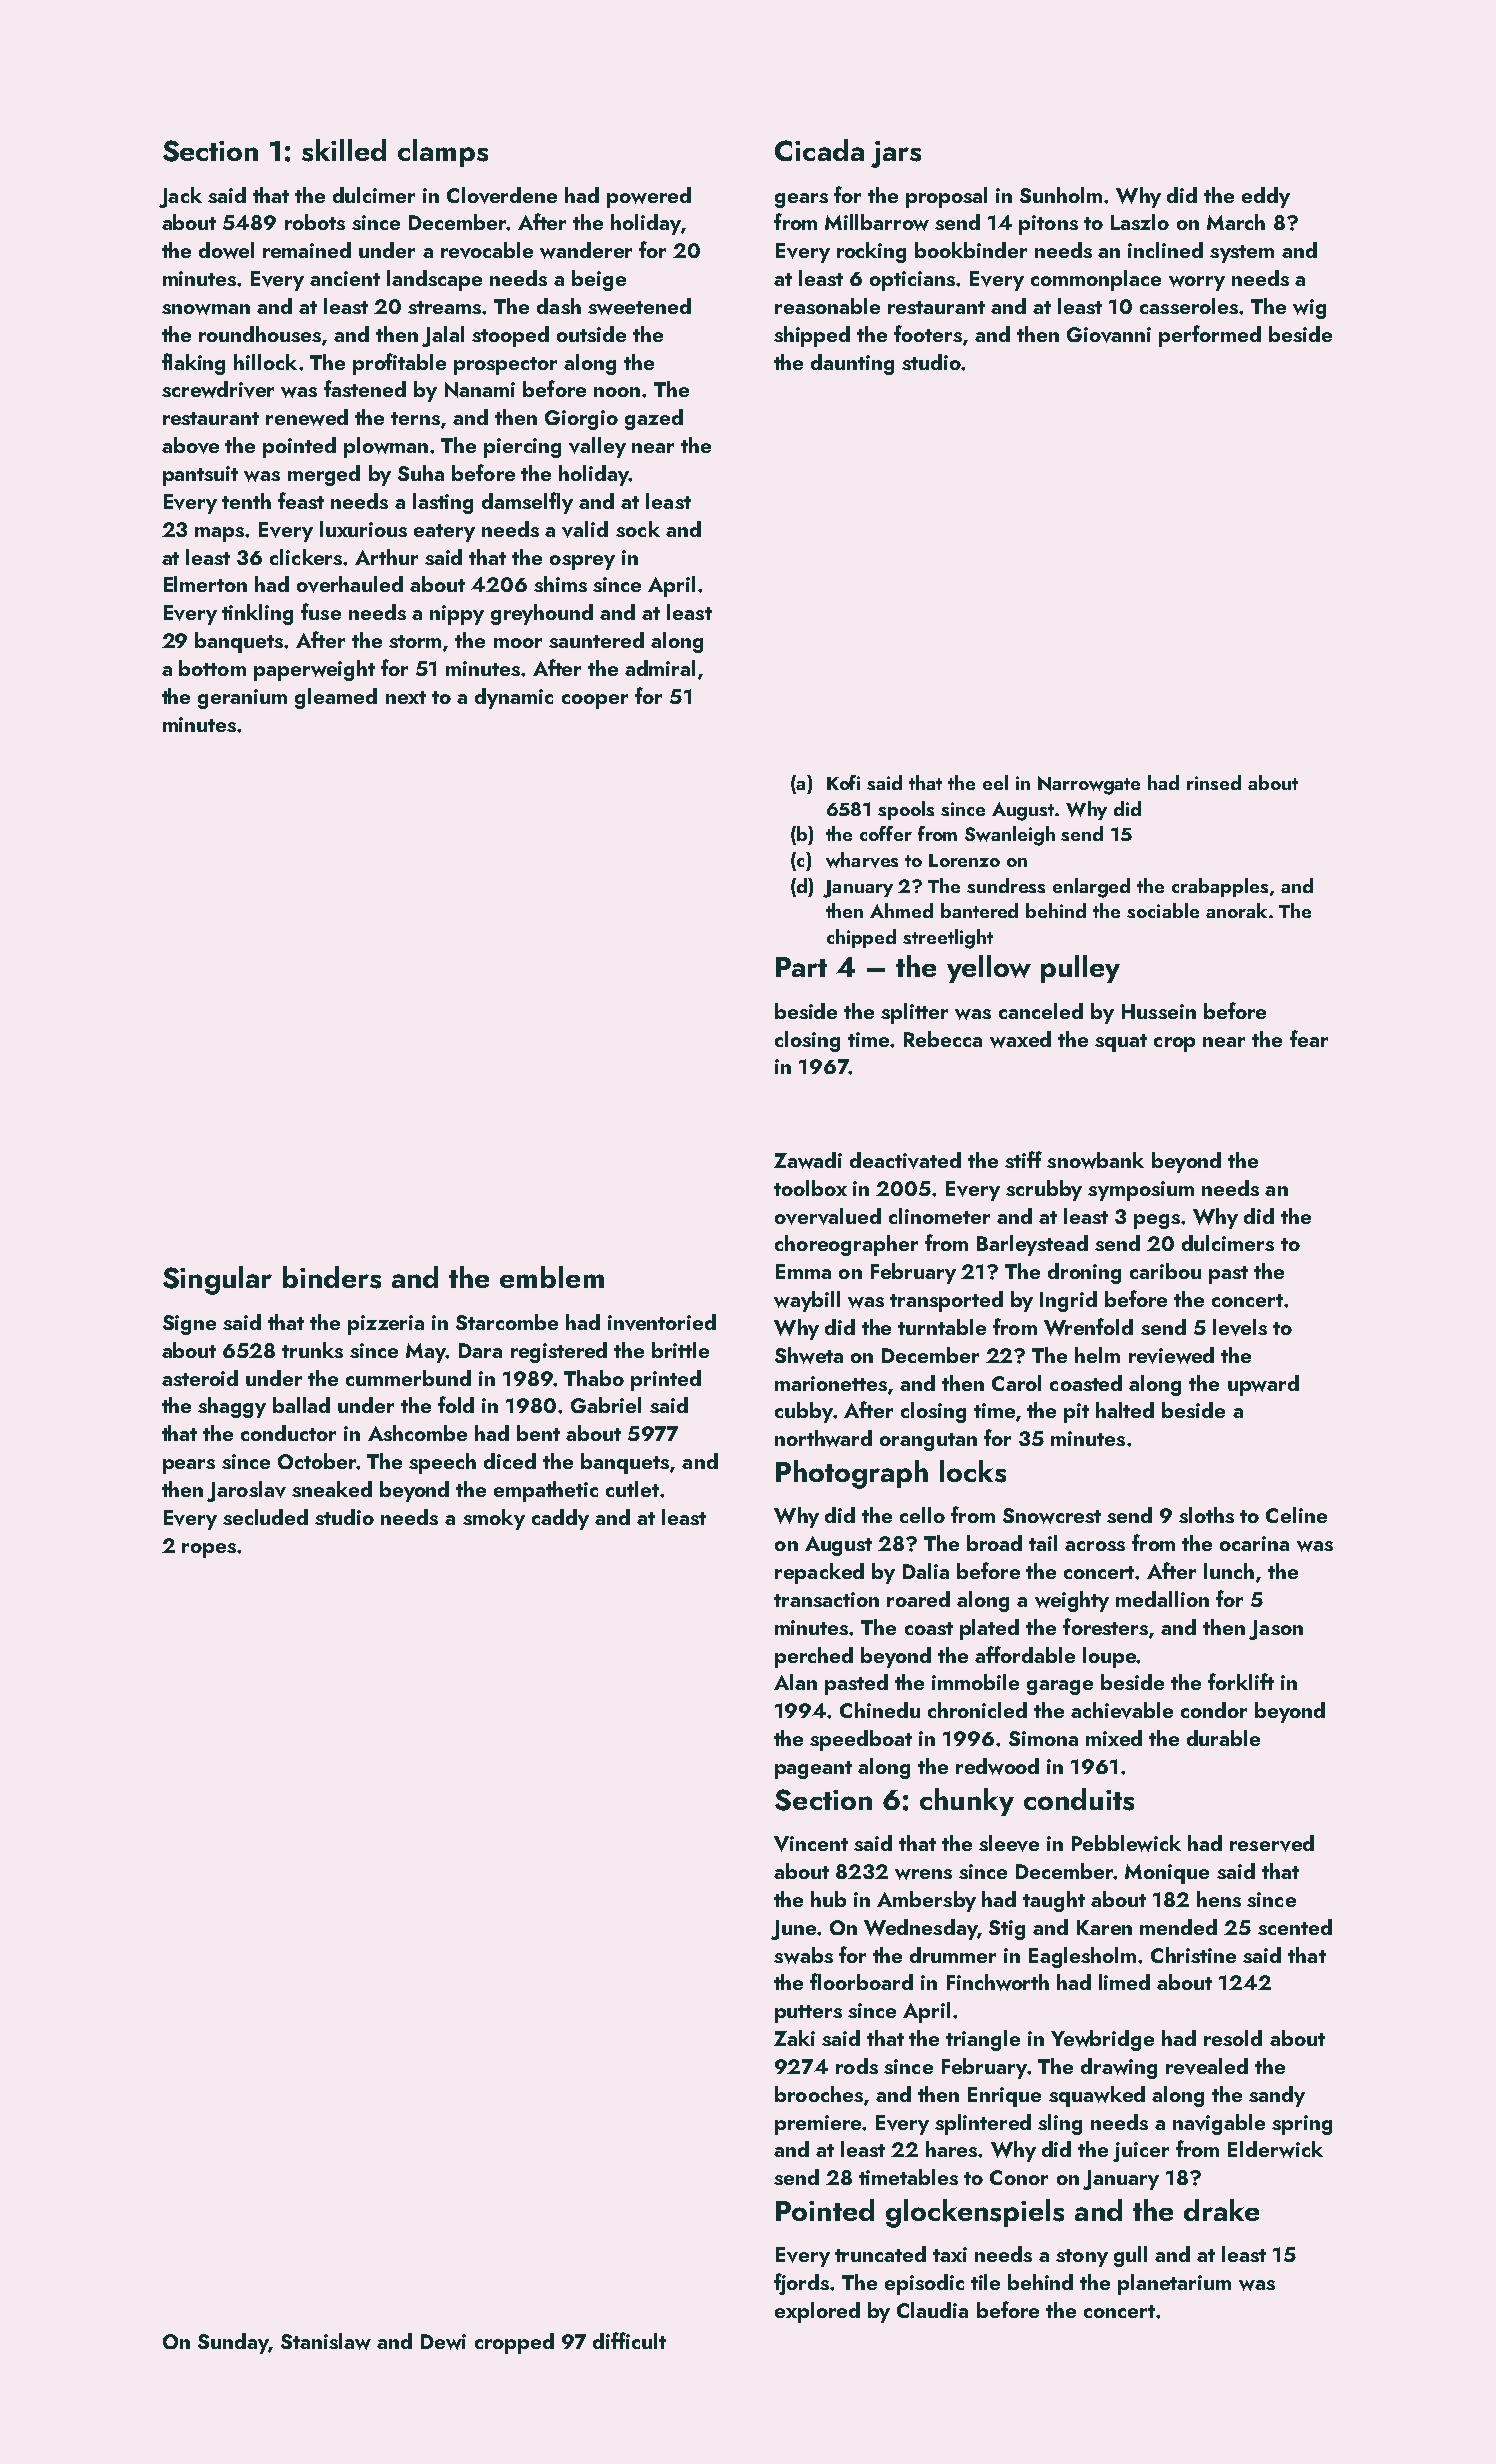 This document has width=1496, height=2464. I want to click on cooper, so click(595, 701).
